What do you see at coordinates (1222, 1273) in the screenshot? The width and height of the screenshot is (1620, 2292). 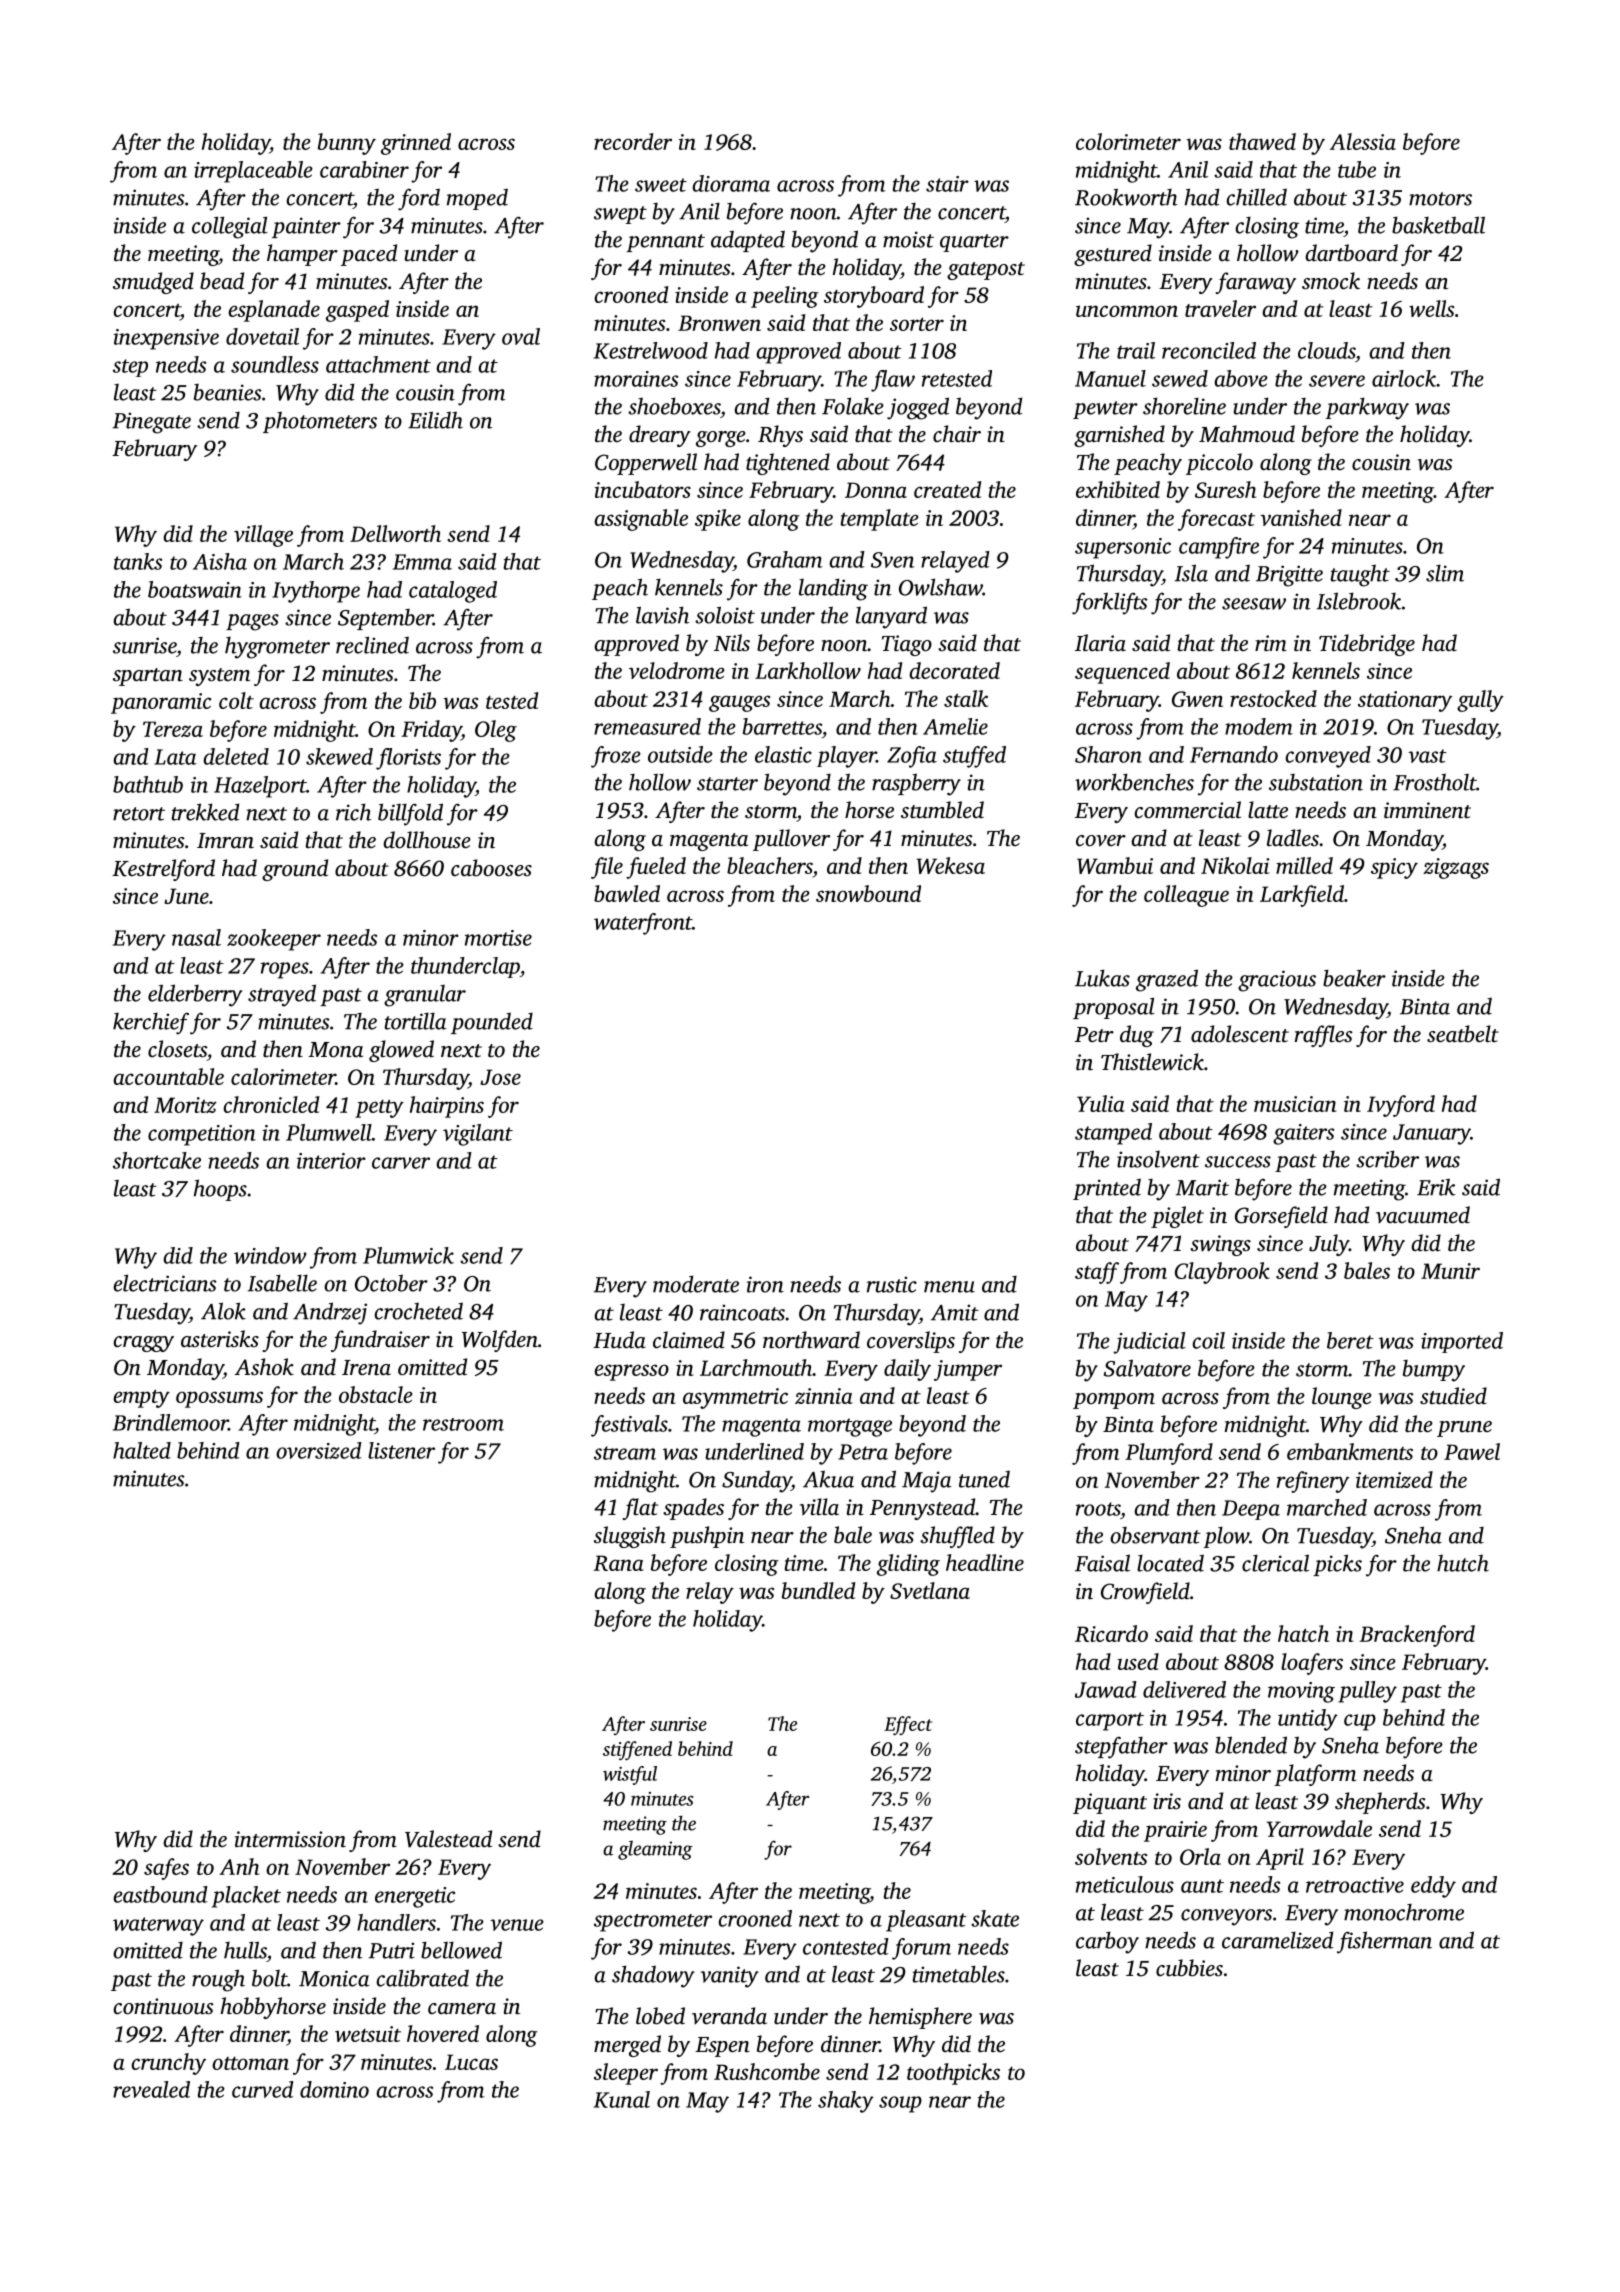 I see `Claybrook` at bounding box center [1222, 1273].
